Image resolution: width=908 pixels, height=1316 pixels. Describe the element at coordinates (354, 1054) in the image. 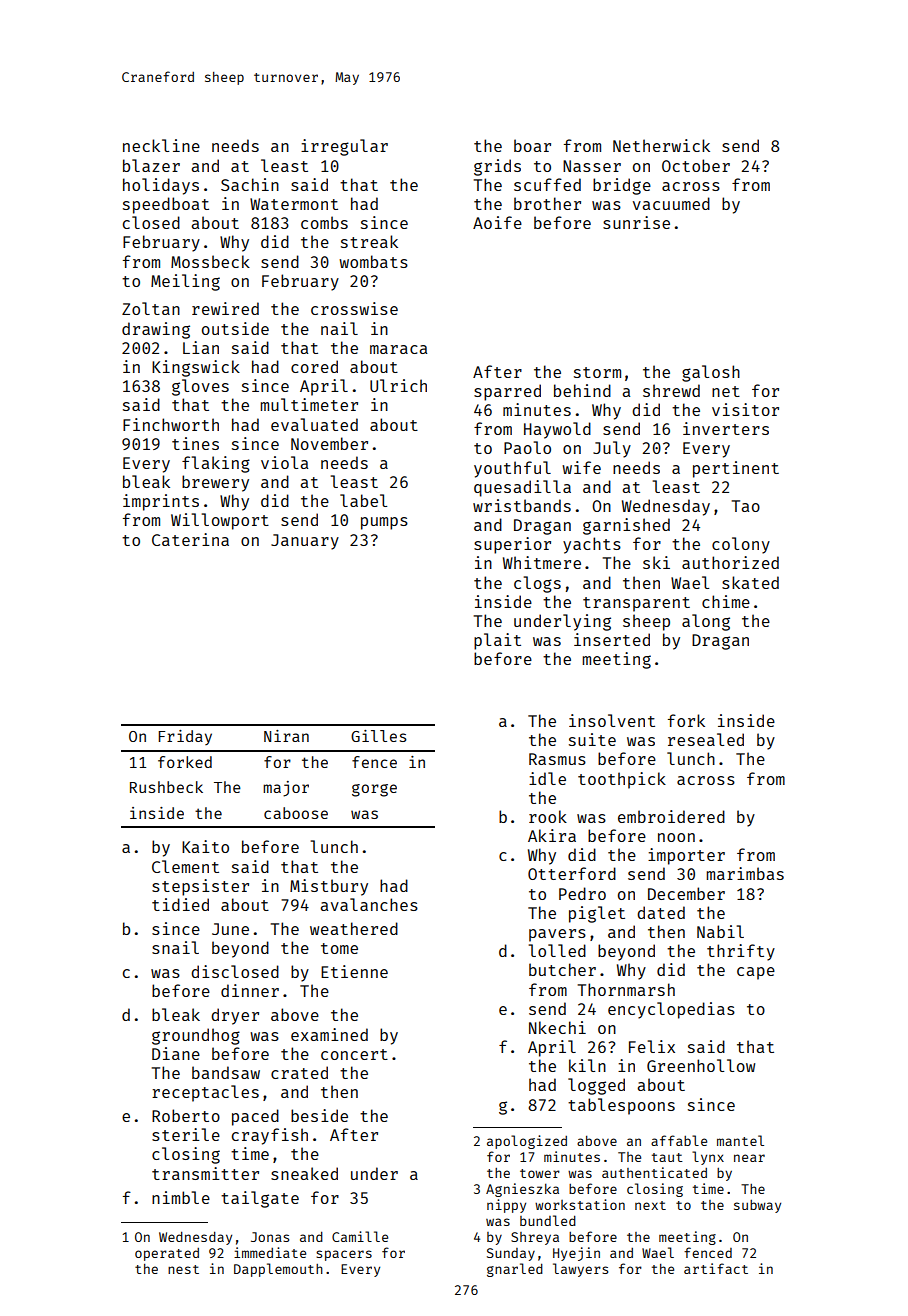

I see `concert` at that location.
